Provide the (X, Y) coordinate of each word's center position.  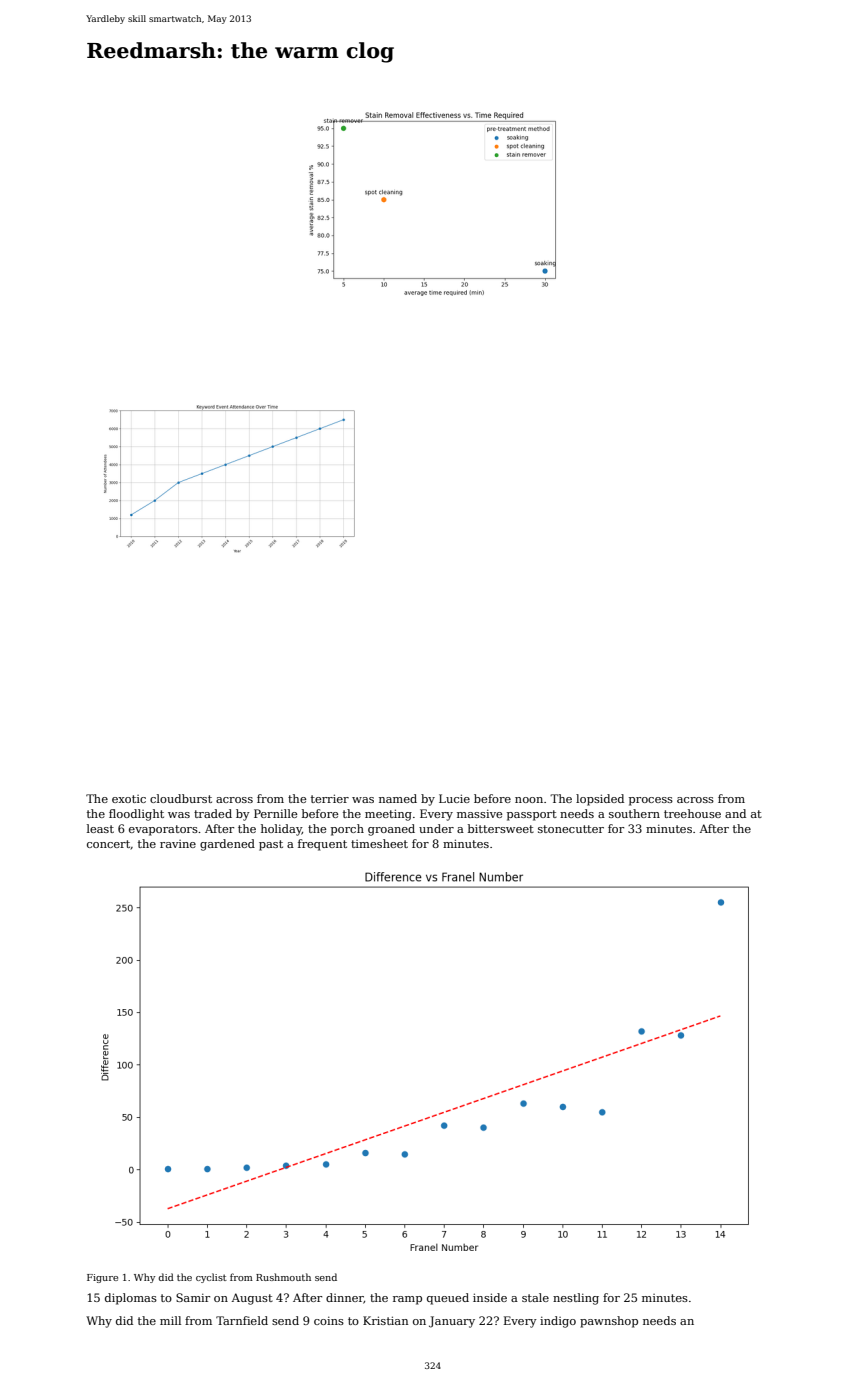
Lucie (454, 798)
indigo (558, 1322)
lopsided (600, 800)
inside (490, 1297)
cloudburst (181, 798)
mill (170, 1320)
